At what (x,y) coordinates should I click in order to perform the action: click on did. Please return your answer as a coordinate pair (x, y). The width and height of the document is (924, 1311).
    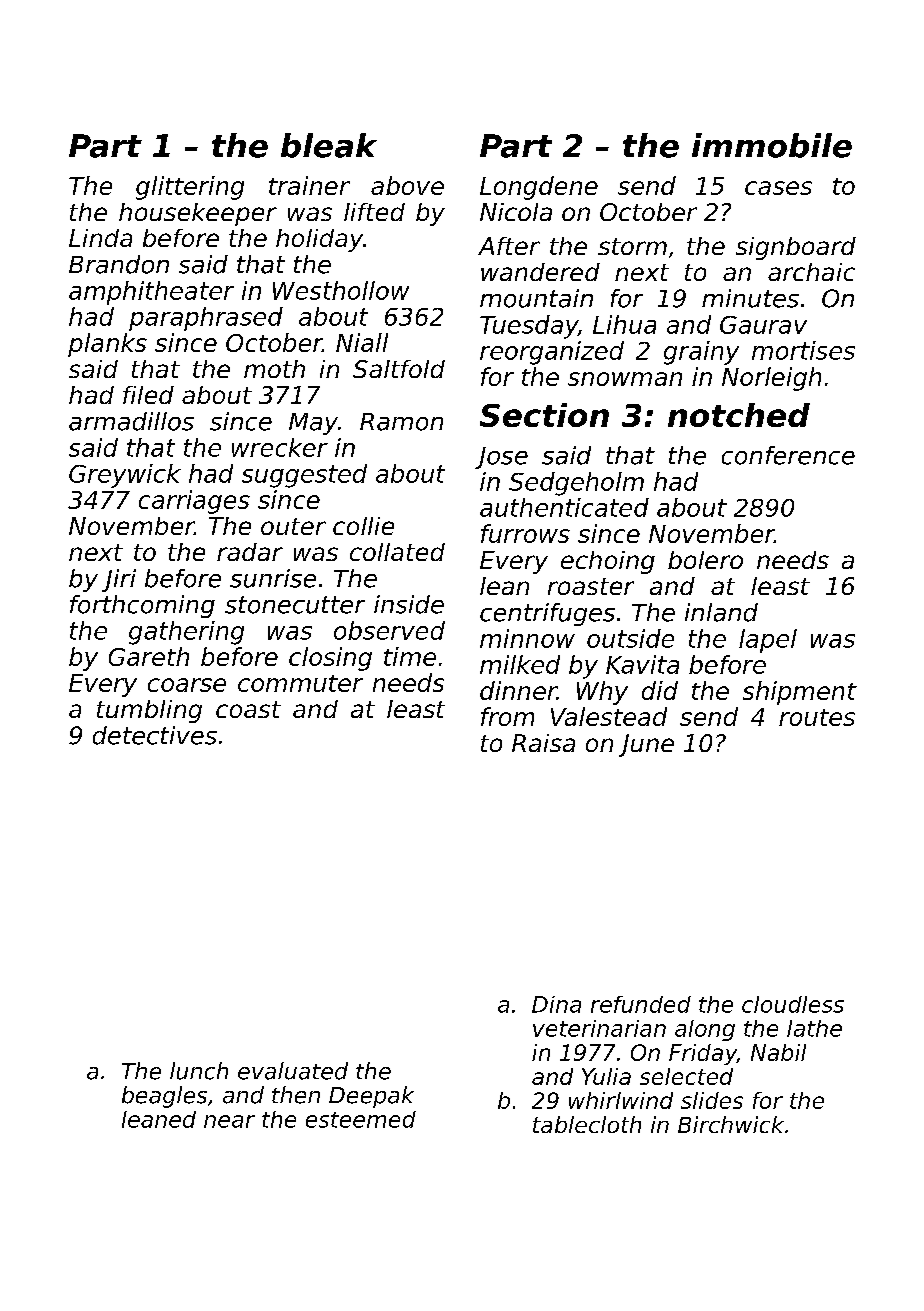
    Looking at the image, I should click on (660, 690).
